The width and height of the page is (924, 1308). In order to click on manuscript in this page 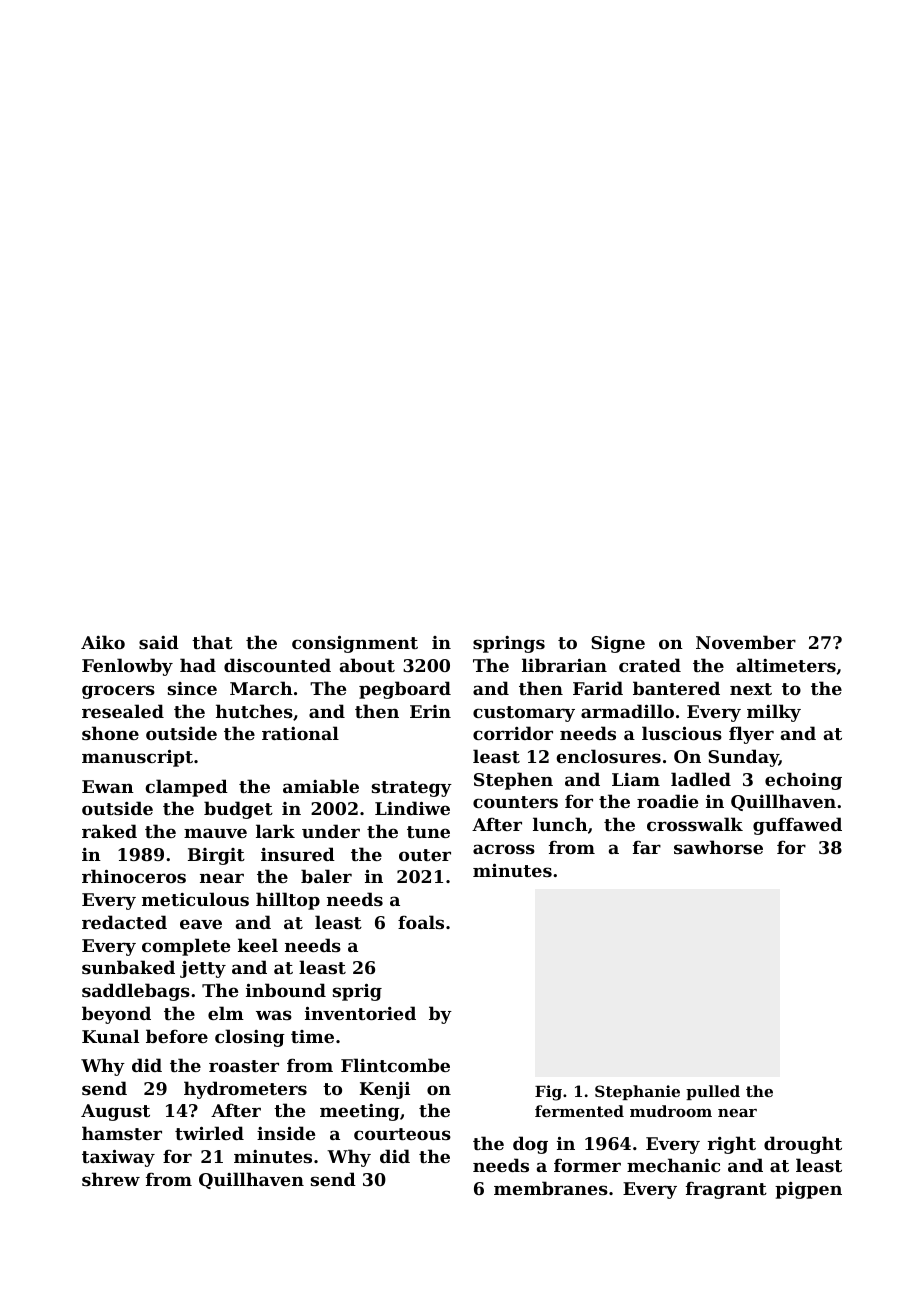, I will do `click(137, 758)`.
